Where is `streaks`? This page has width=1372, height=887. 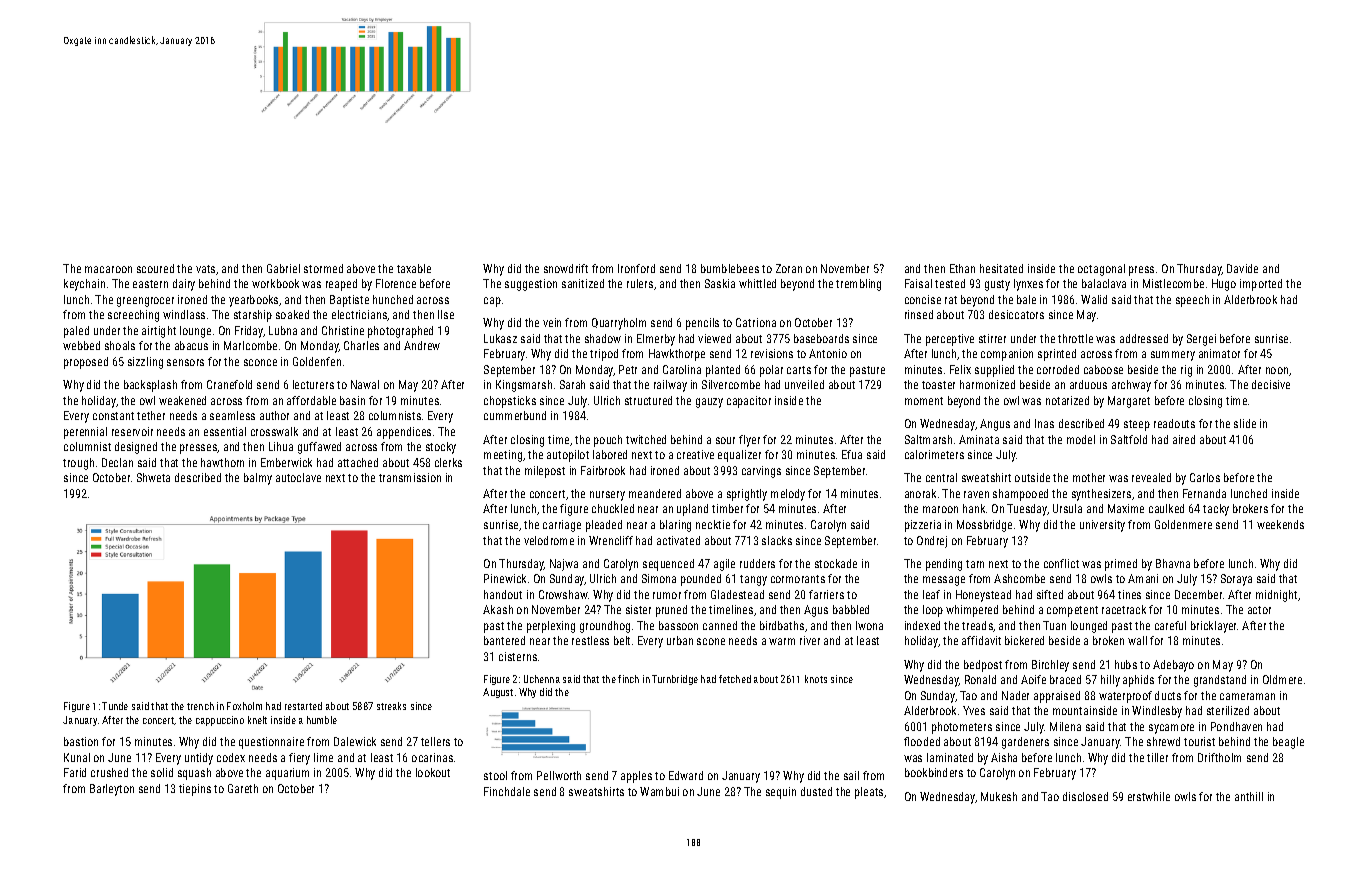 streaks is located at coordinates (391, 706).
